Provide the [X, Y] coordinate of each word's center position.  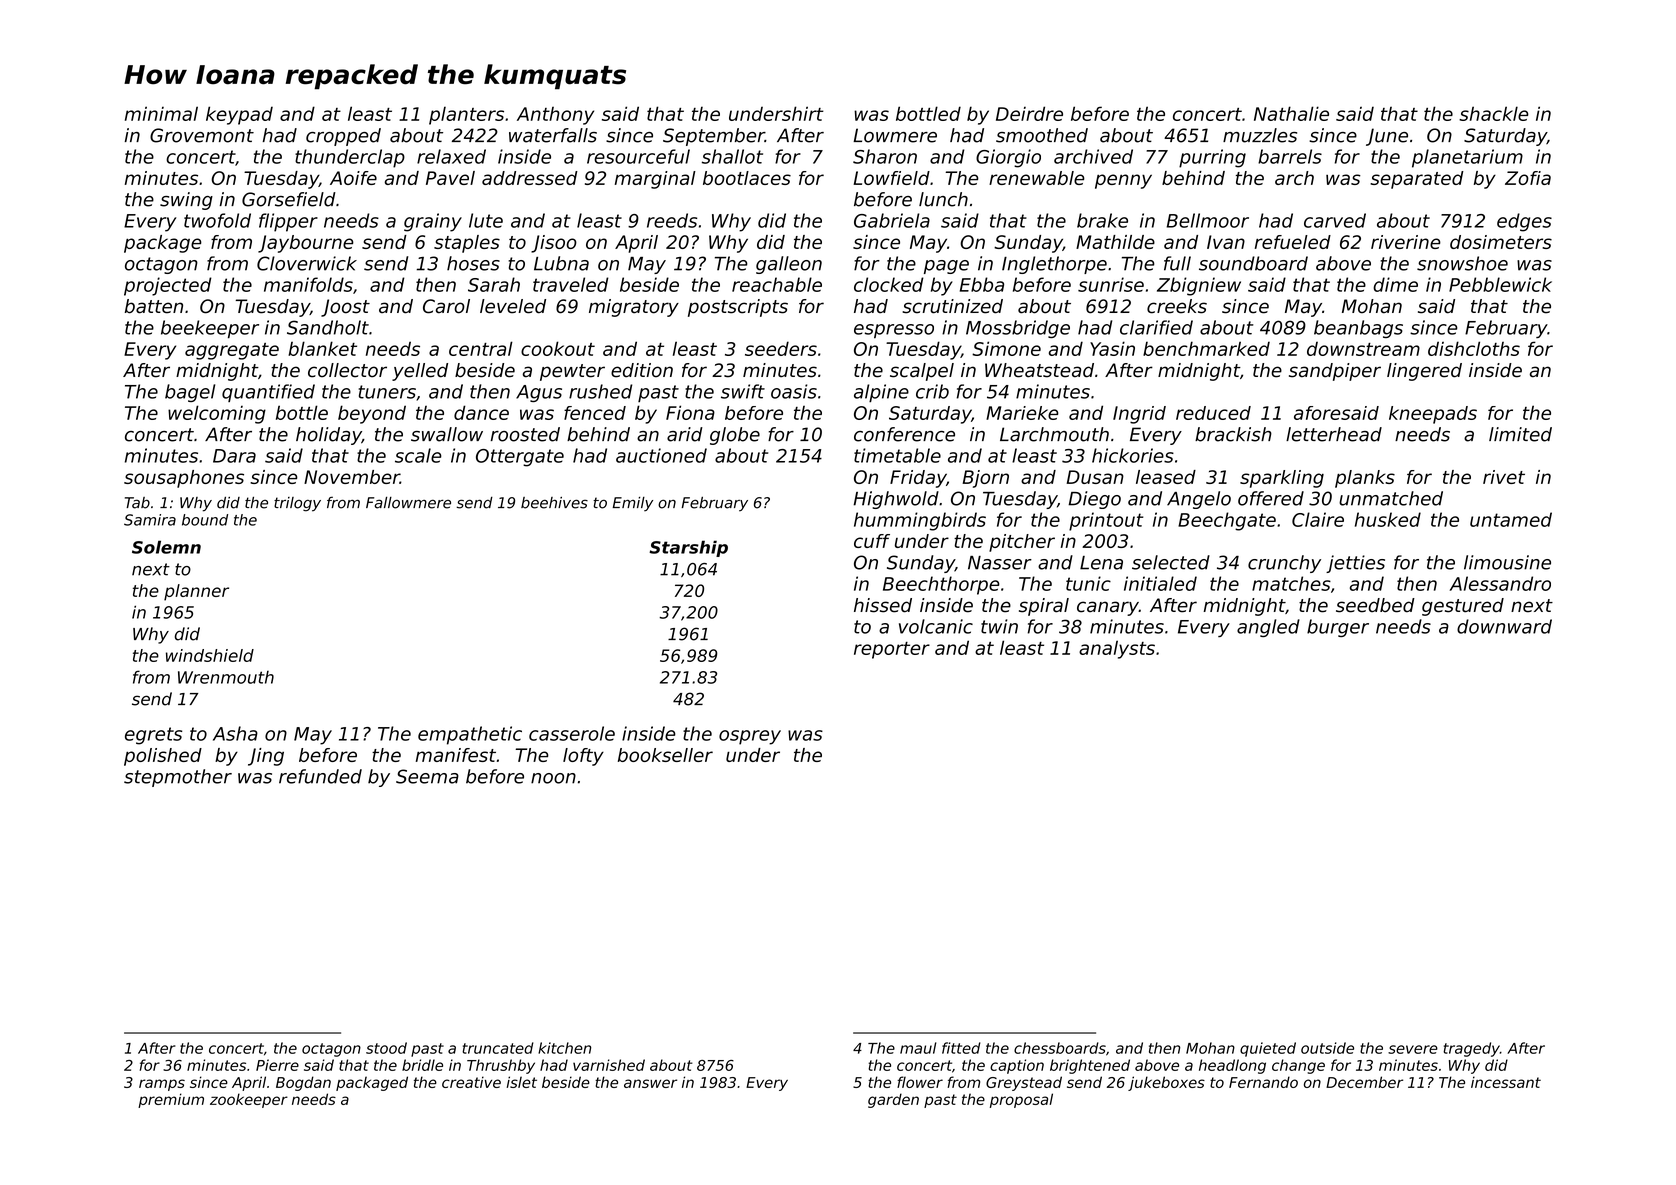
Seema [427, 776]
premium [171, 1100]
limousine [1507, 562]
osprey [750, 737]
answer [650, 1083]
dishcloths [1474, 348]
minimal [161, 113]
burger [1338, 628]
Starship [688, 548]
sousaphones [184, 479]
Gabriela [892, 220]
